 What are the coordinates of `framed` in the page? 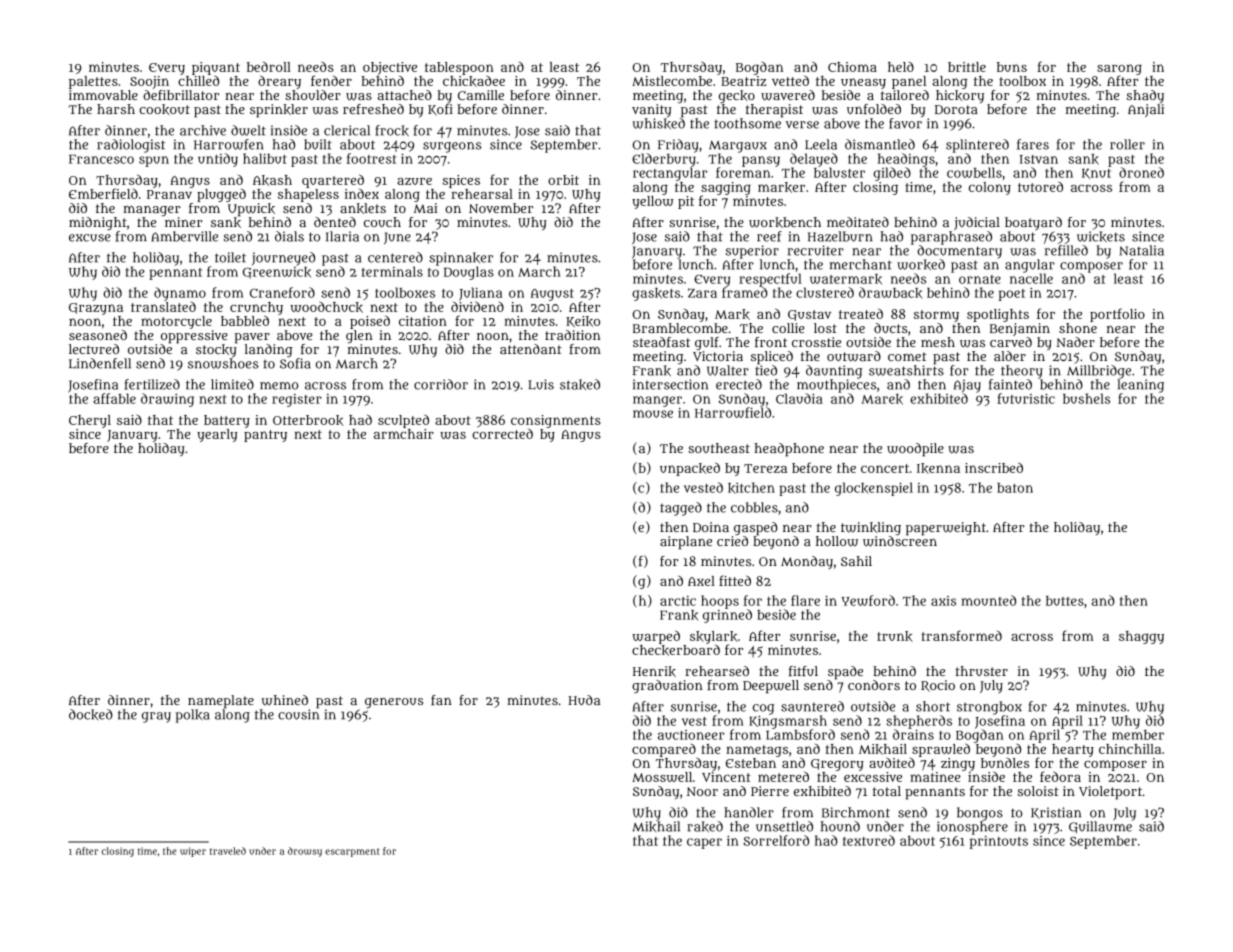 It's located at (745, 292).
